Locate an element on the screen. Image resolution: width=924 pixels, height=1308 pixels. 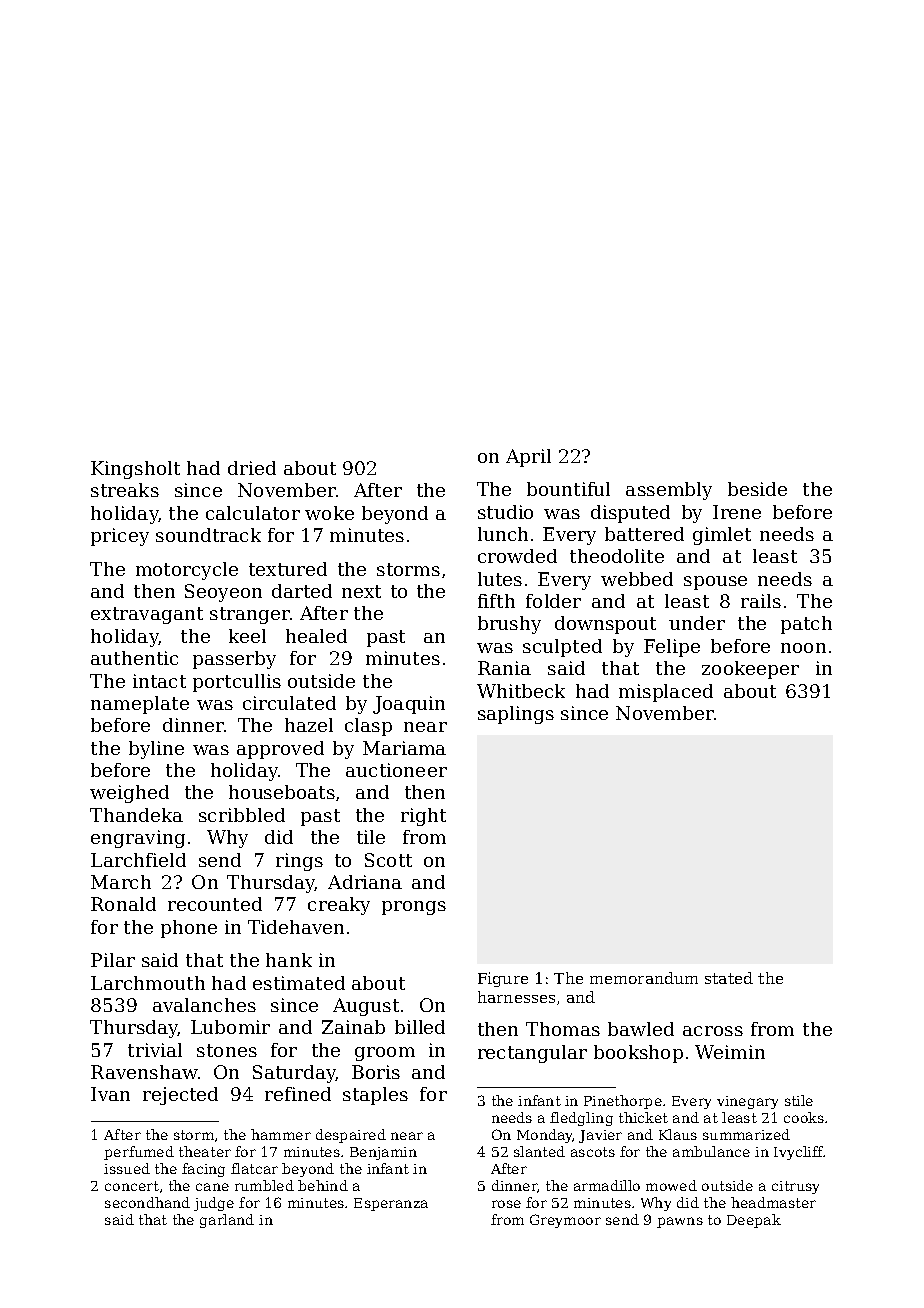
memorandum is located at coordinates (644, 978).
